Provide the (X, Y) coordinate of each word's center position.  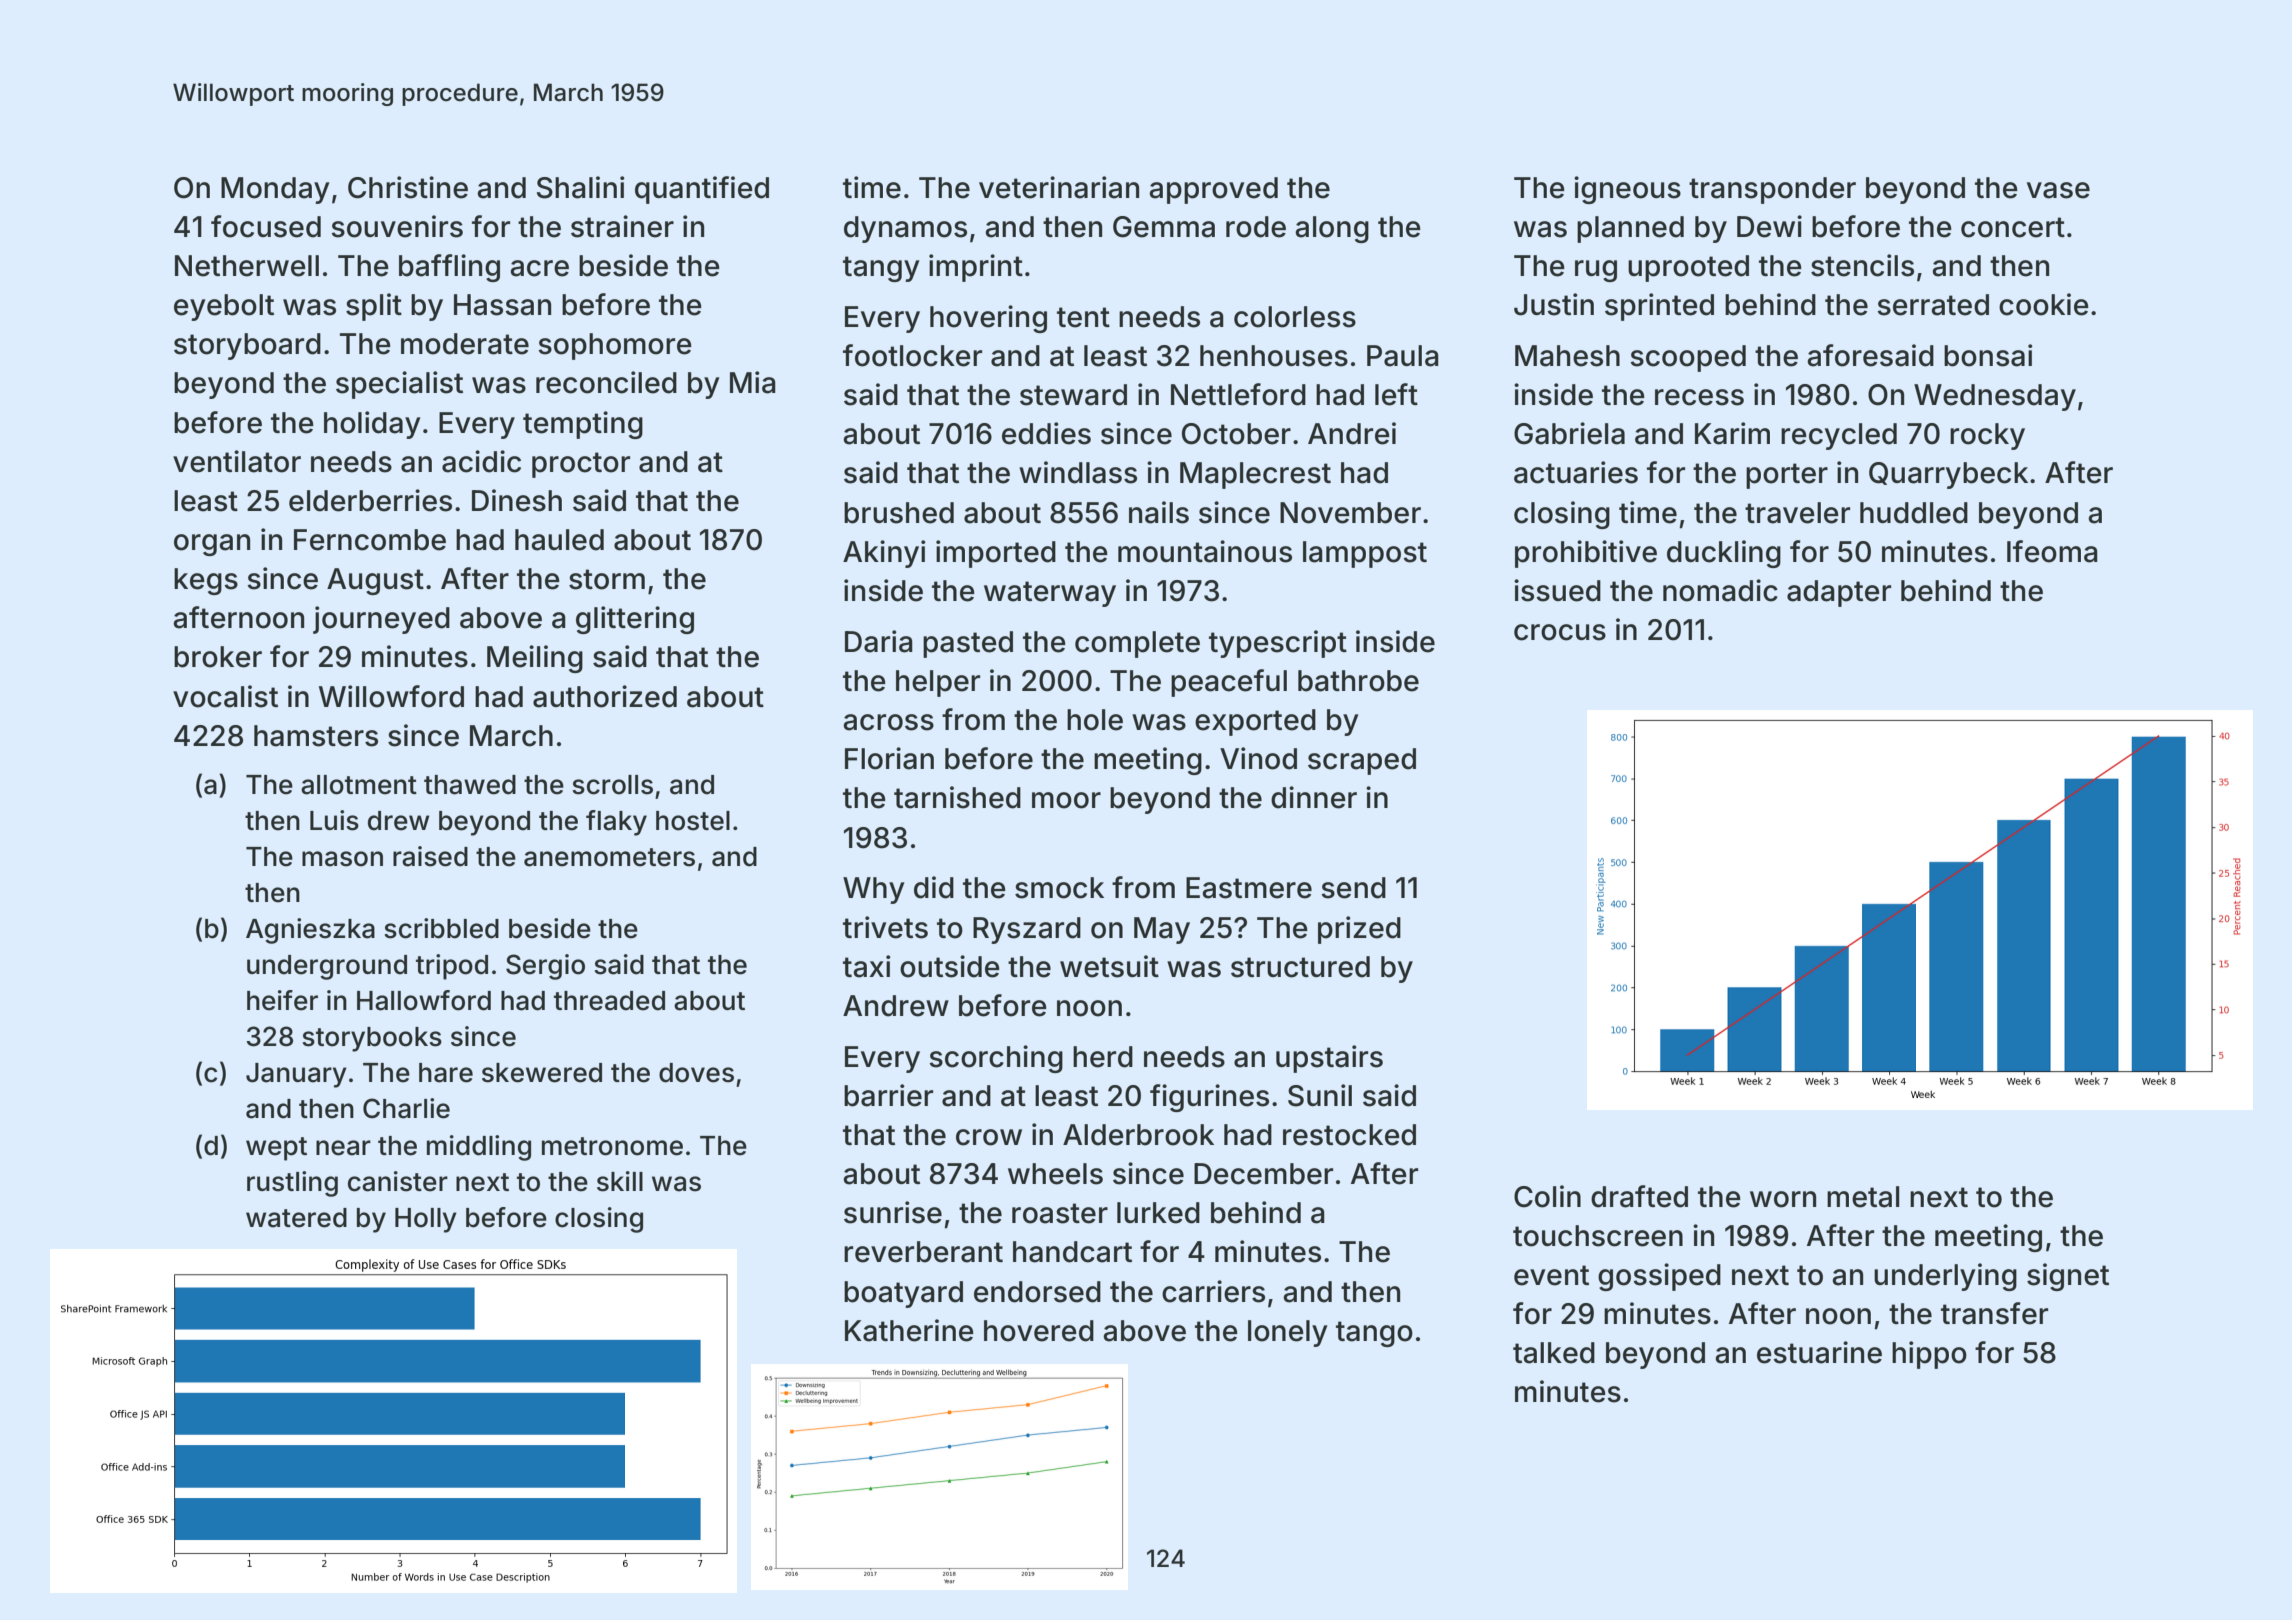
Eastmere (1249, 888)
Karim (1732, 433)
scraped (1362, 761)
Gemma (1164, 227)
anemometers (609, 857)
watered (296, 1218)
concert (2013, 227)
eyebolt (224, 307)
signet (2068, 1277)
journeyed (381, 620)
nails (1159, 512)
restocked (1349, 1135)
